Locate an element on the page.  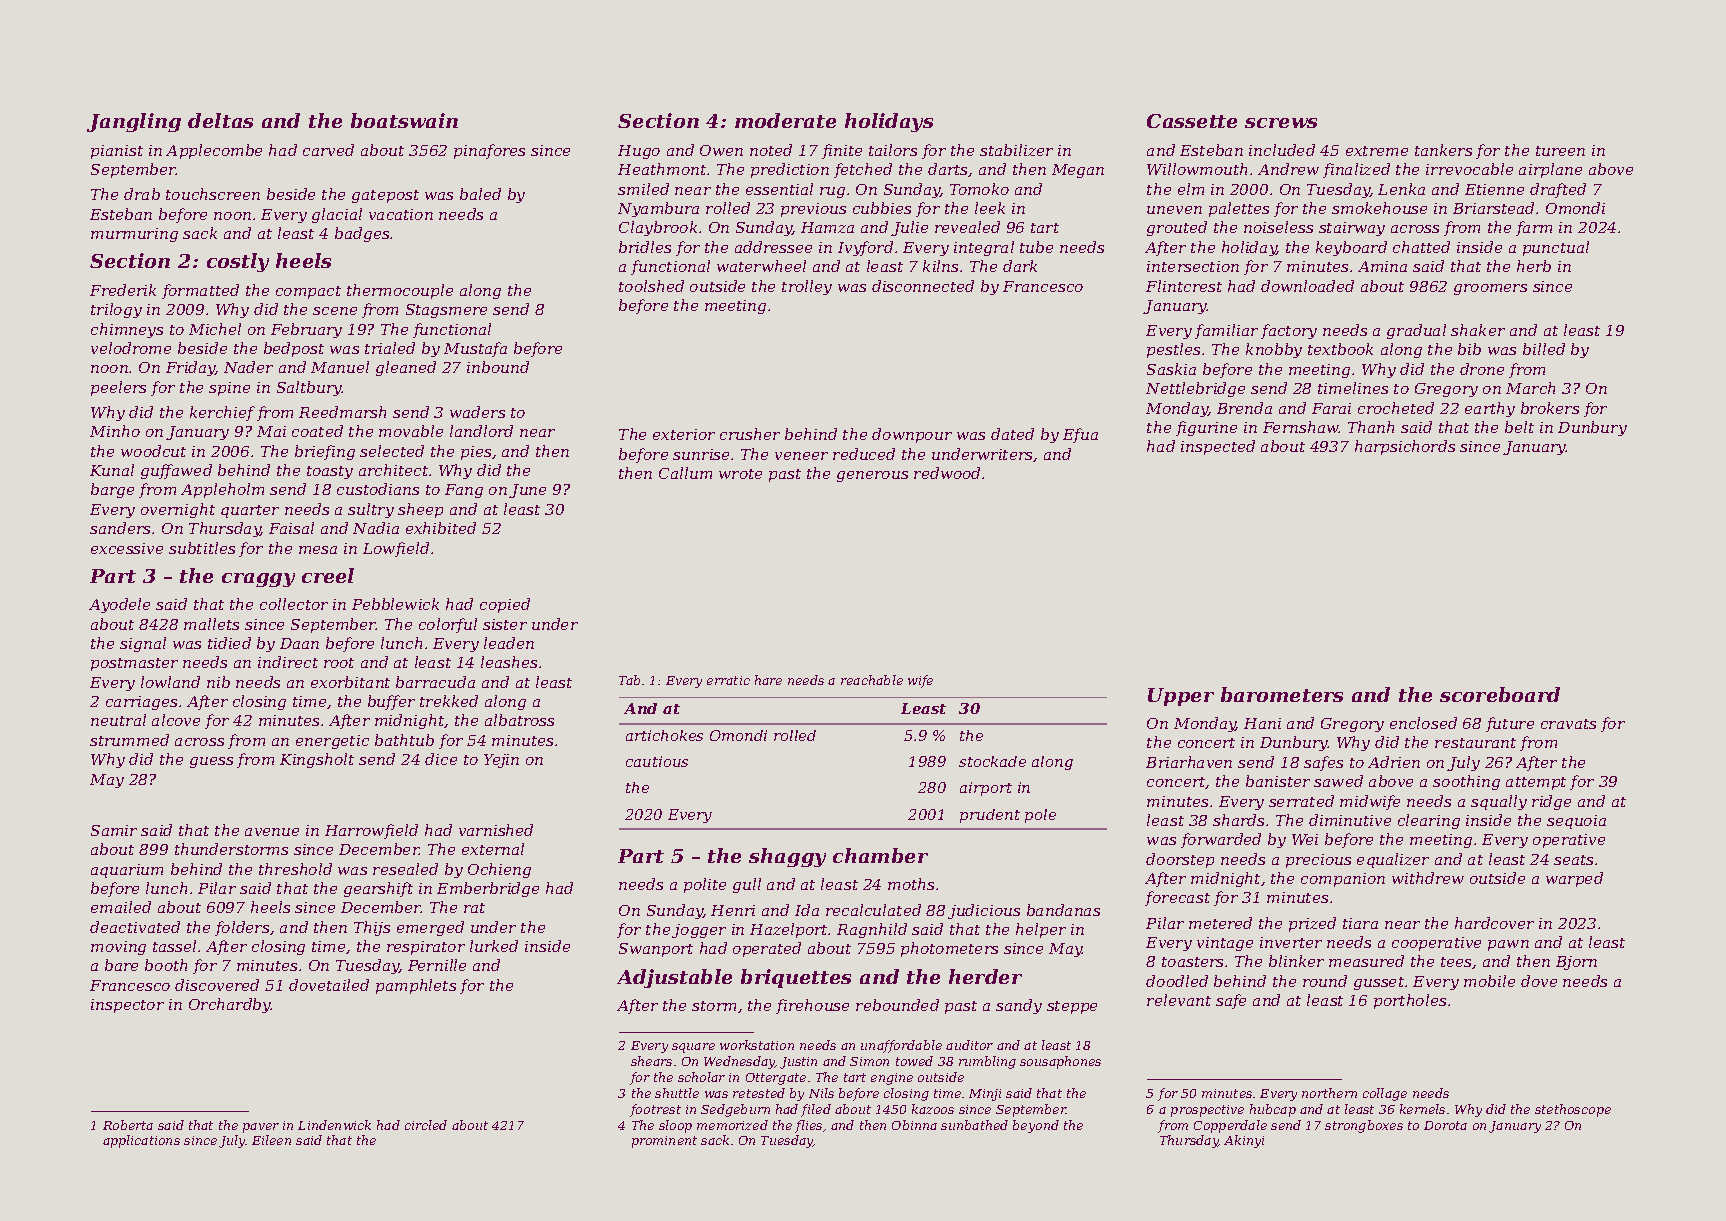
Claybrook is located at coordinates (658, 228).
